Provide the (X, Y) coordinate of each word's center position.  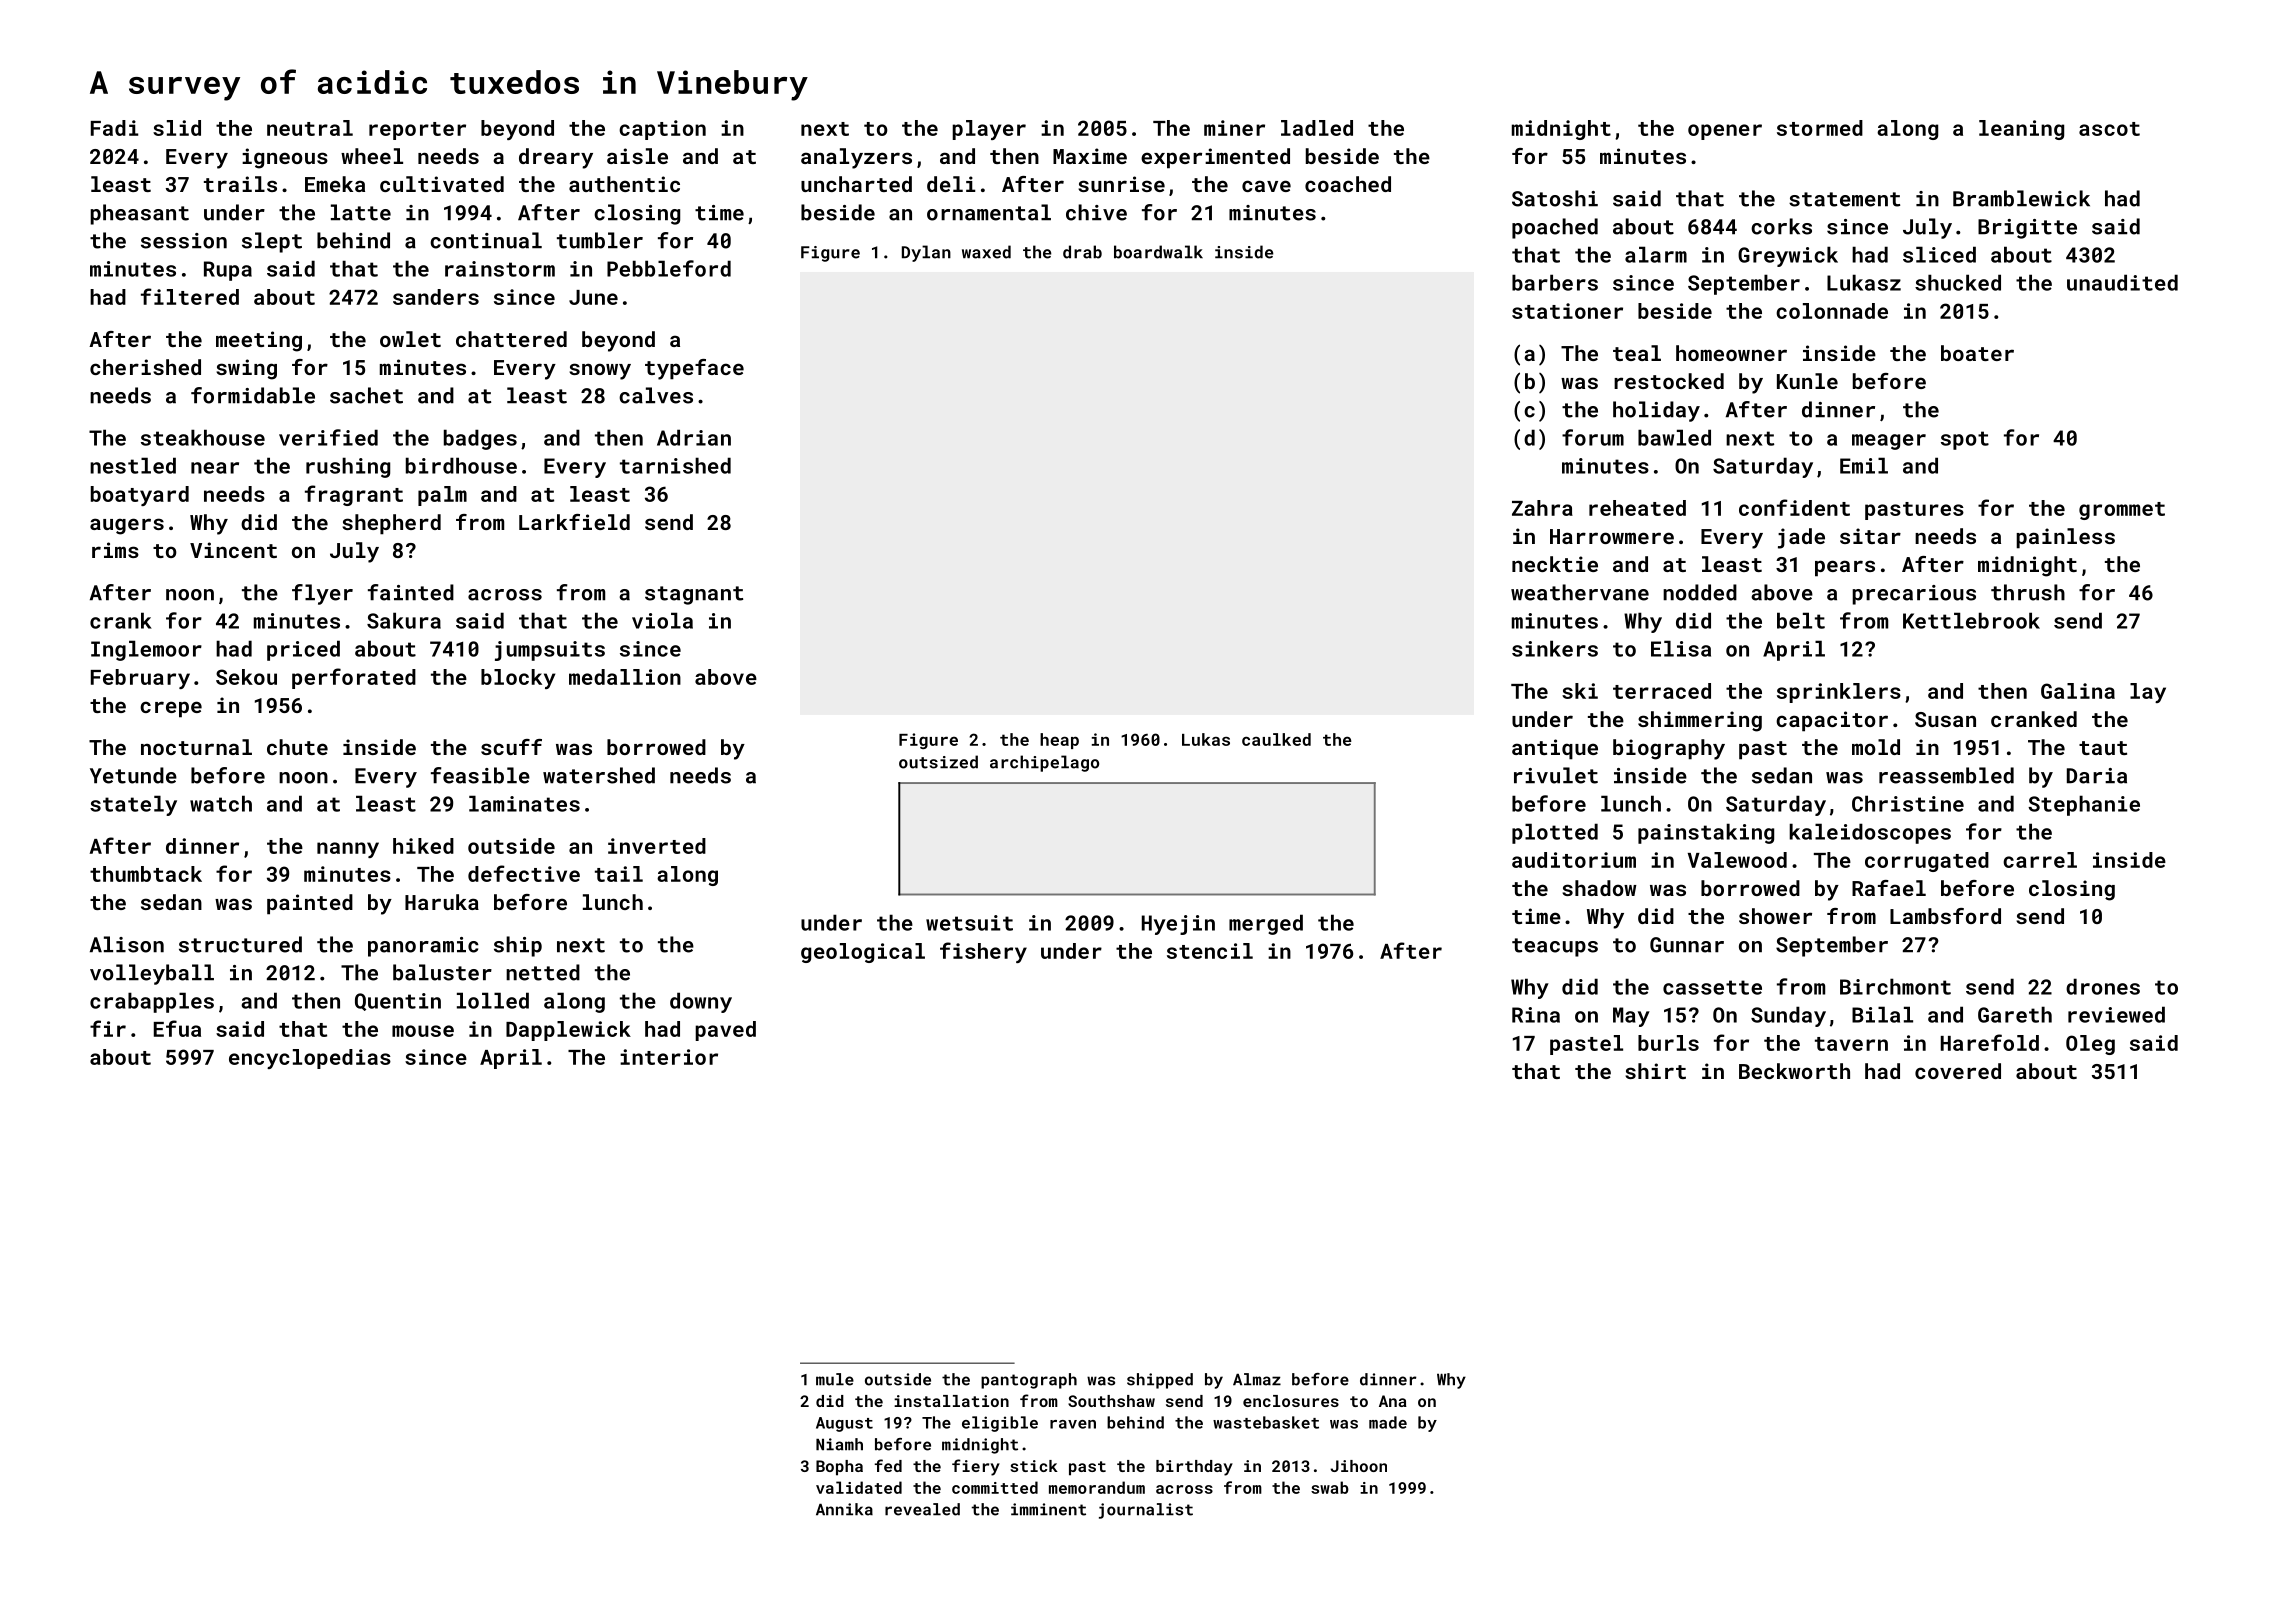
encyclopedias (310, 1059)
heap (1059, 741)
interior (669, 1057)
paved (725, 1031)
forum (1593, 437)
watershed (599, 775)
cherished (145, 367)
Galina (2078, 691)
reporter (417, 131)
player (989, 130)
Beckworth (1794, 1071)
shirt (1655, 1071)
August (844, 1424)
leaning (2021, 130)
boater (1977, 353)
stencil (1210, 951)
